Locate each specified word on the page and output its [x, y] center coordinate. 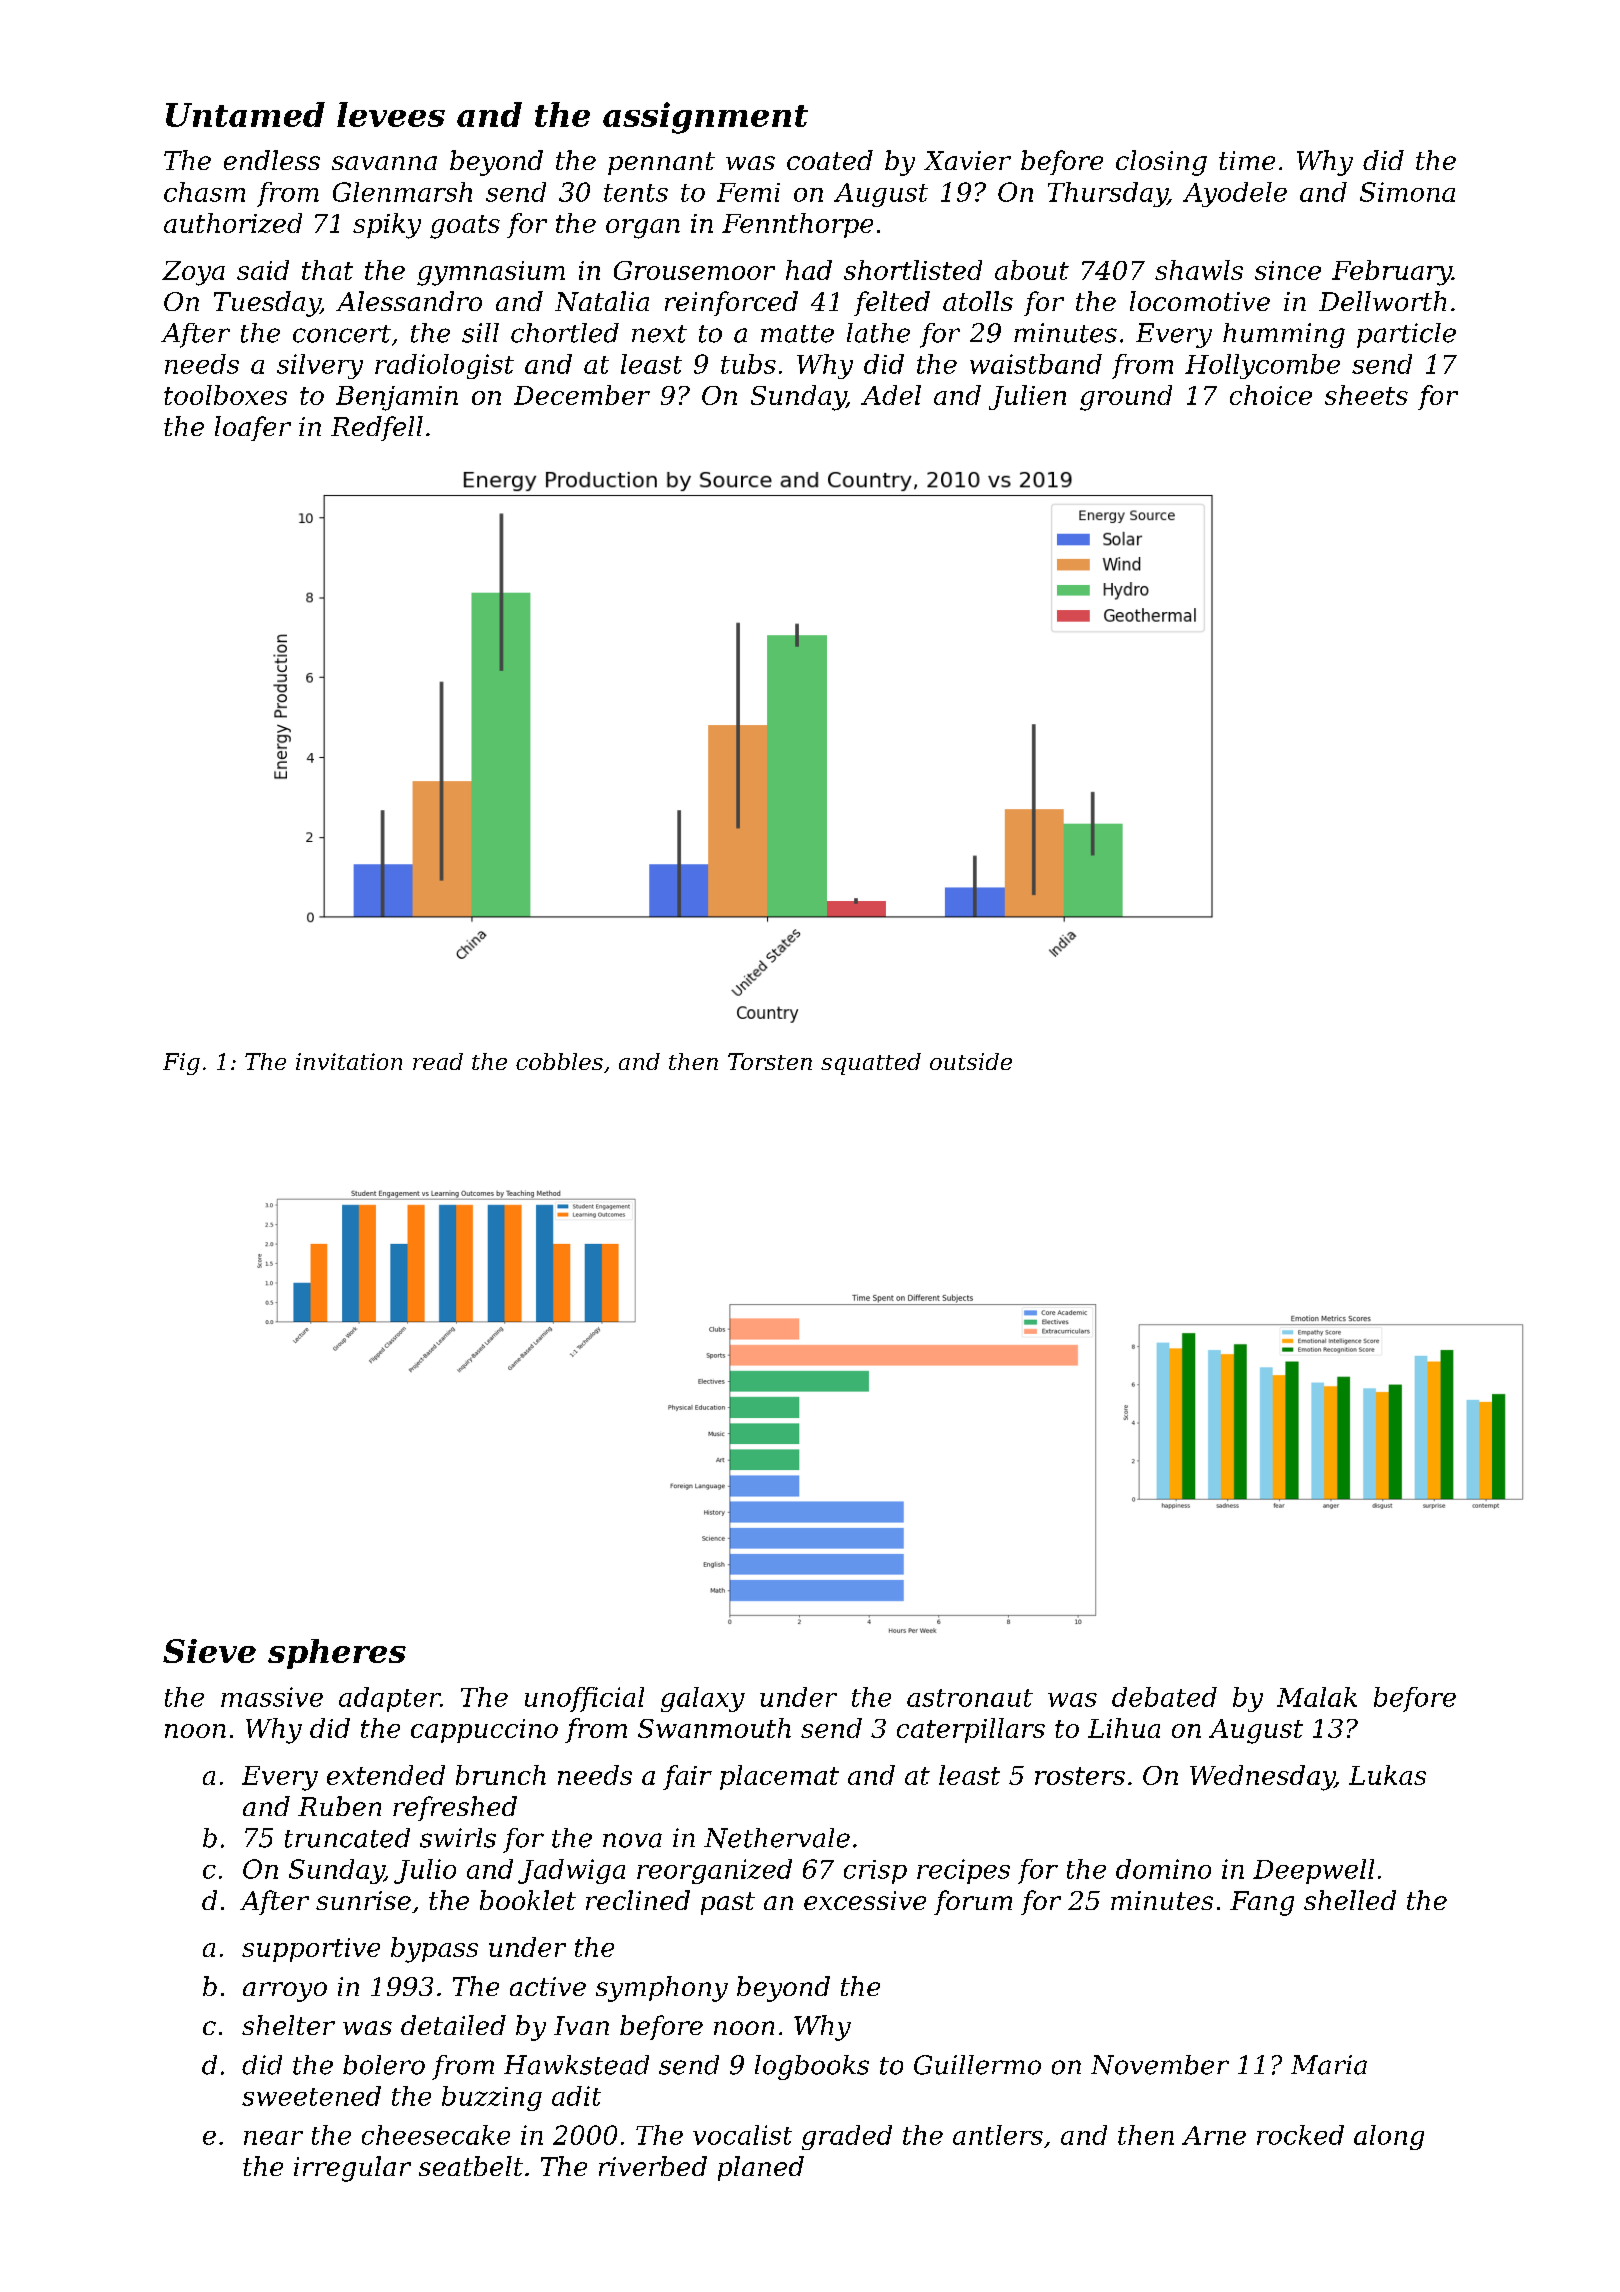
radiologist [444, 366]
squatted [871, 1064]
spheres [337, 1654]
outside [971, 1061]
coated [830, 160]
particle [1406, 335]
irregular [352, 2169]
